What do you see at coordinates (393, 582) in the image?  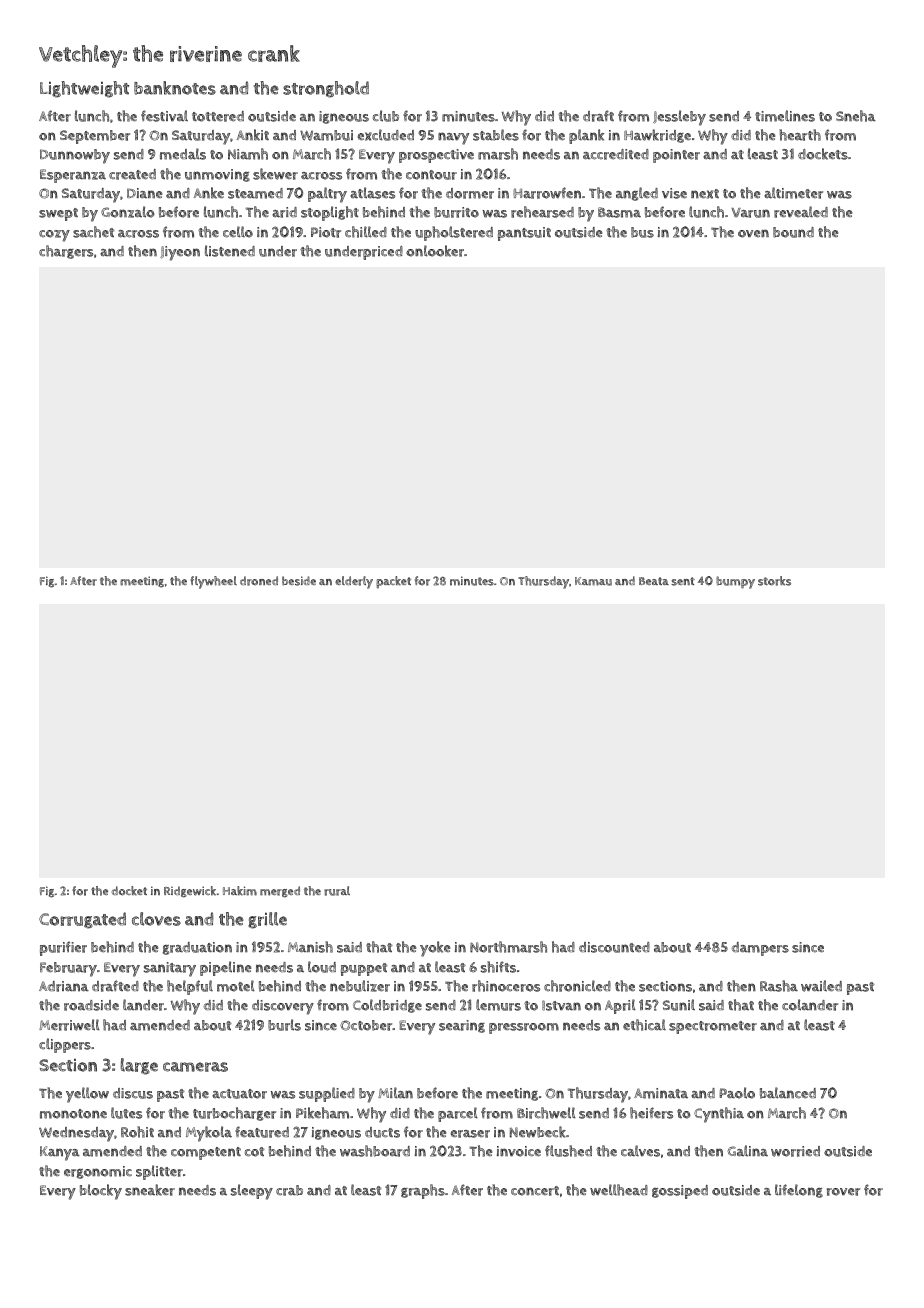 I see `packet` at bounding box center [393, 582].
